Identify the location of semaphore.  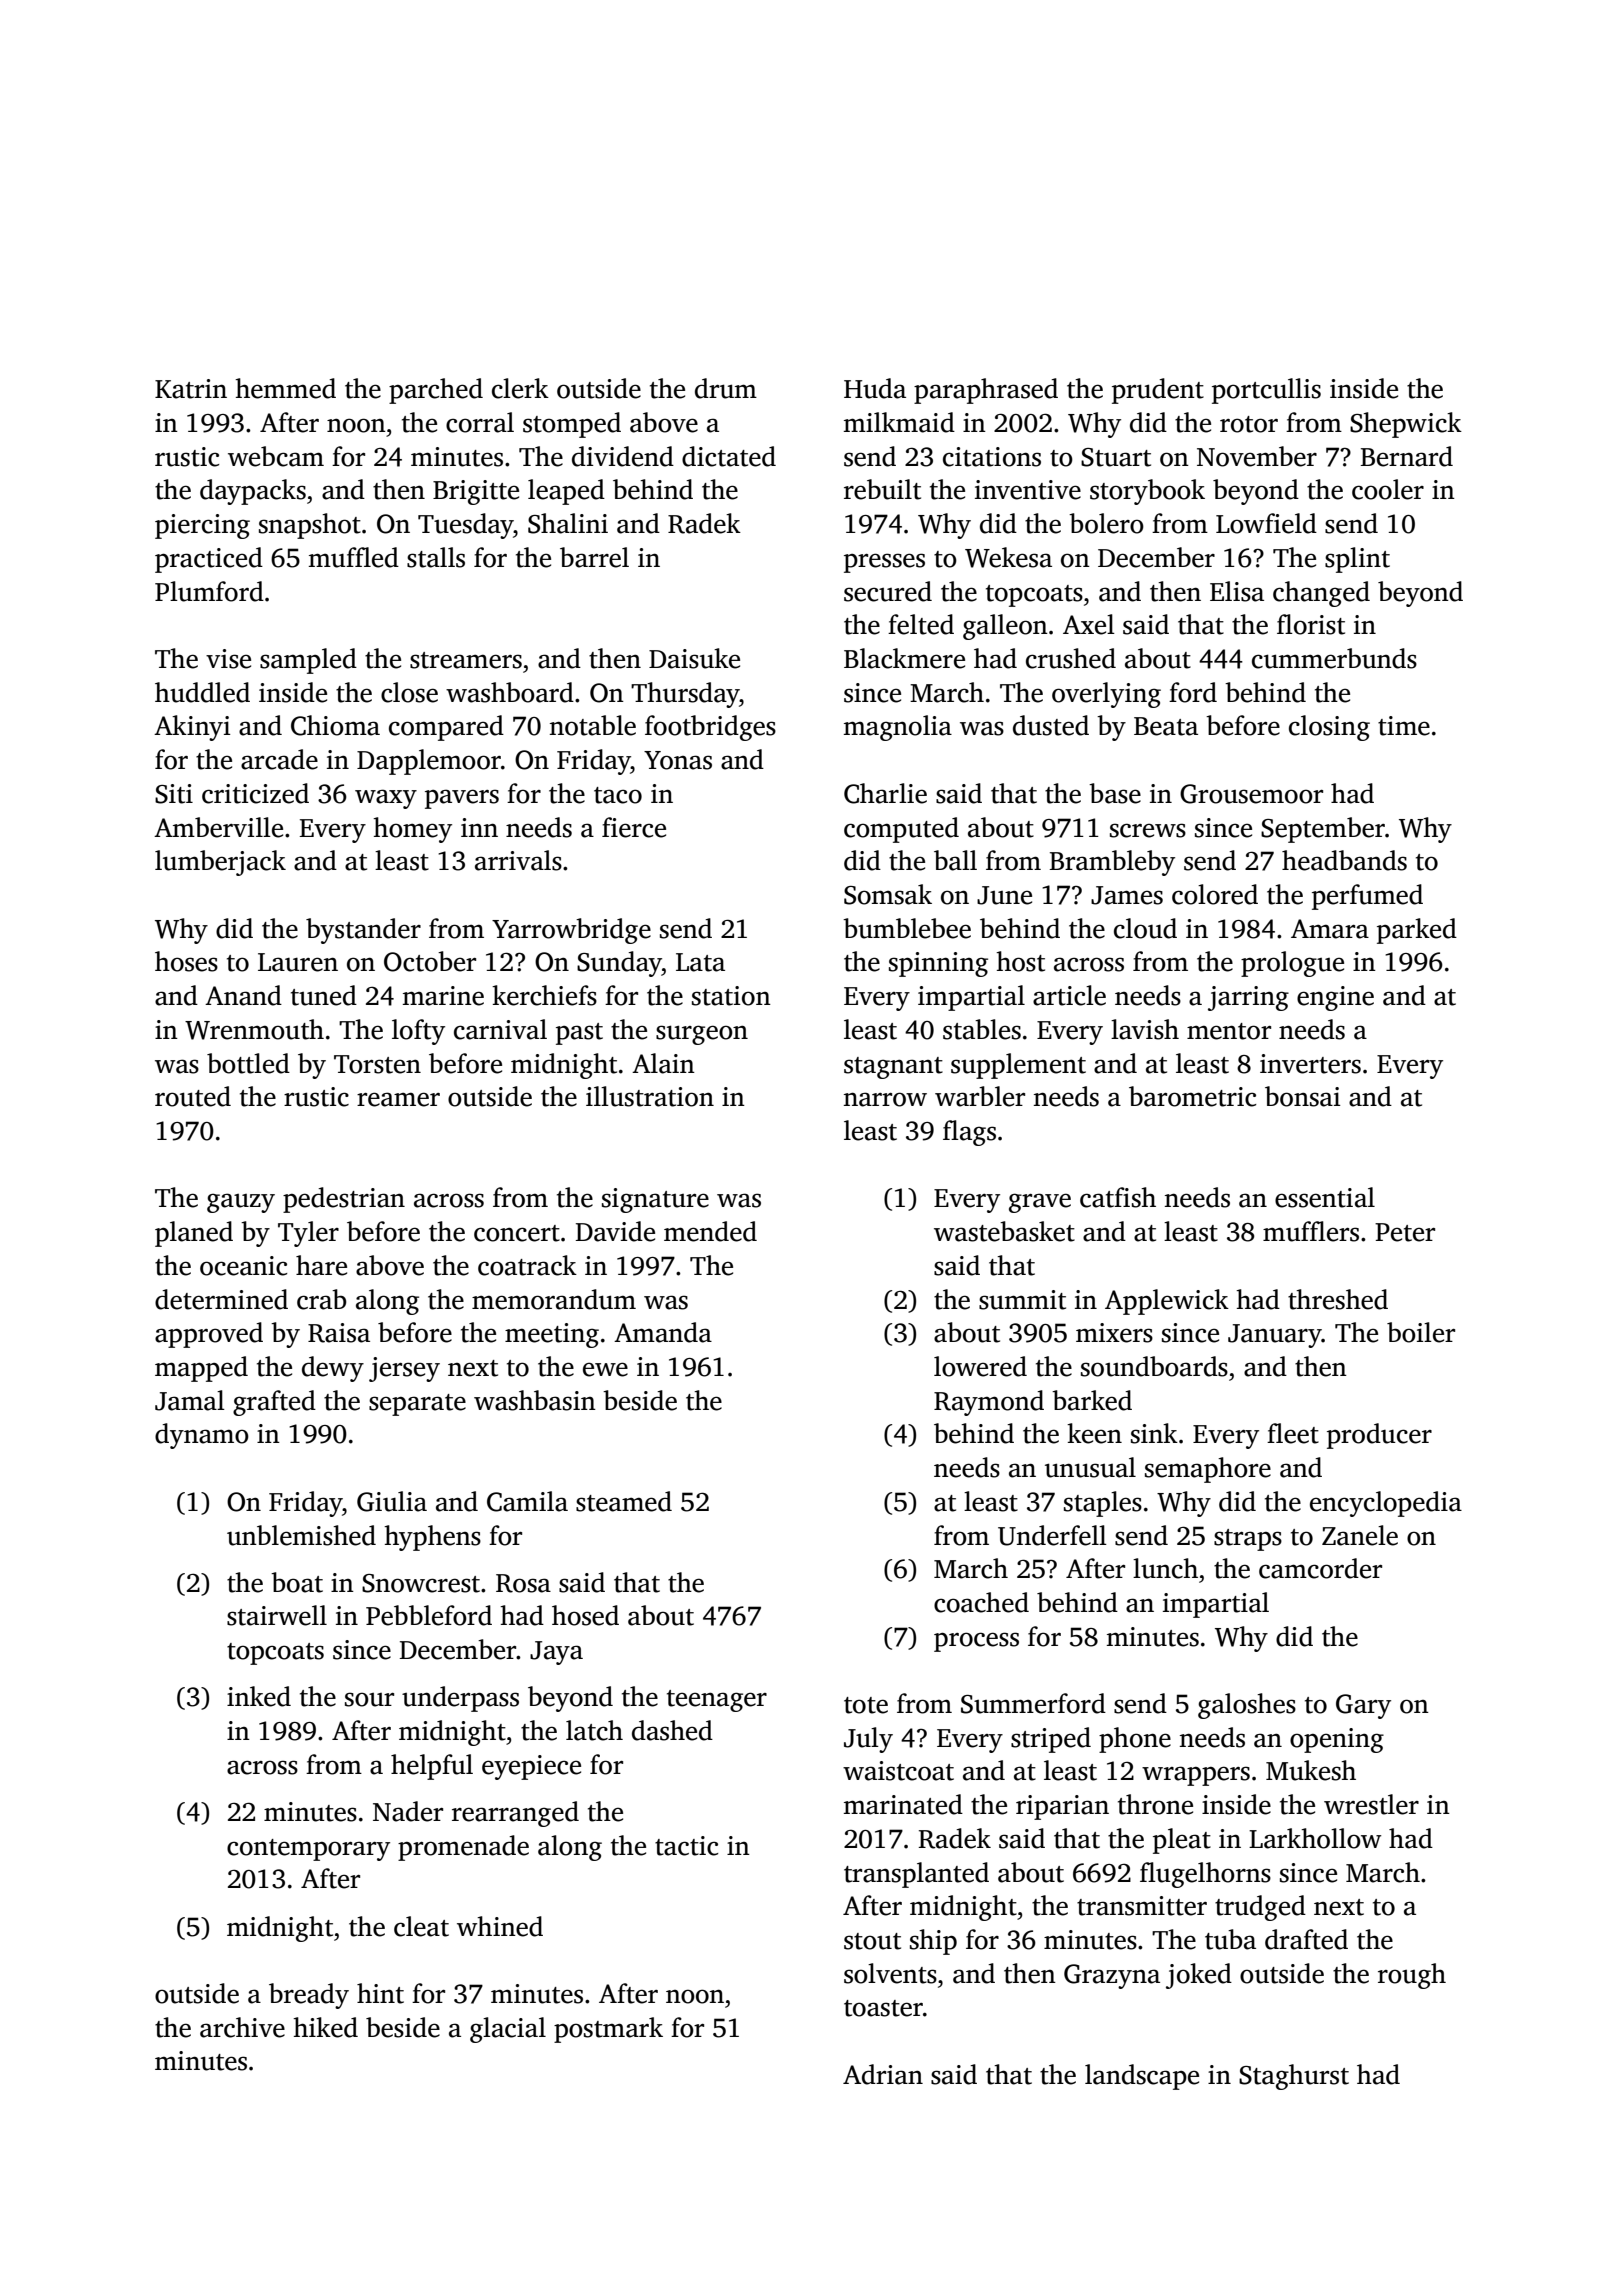
(1208, 1470).
